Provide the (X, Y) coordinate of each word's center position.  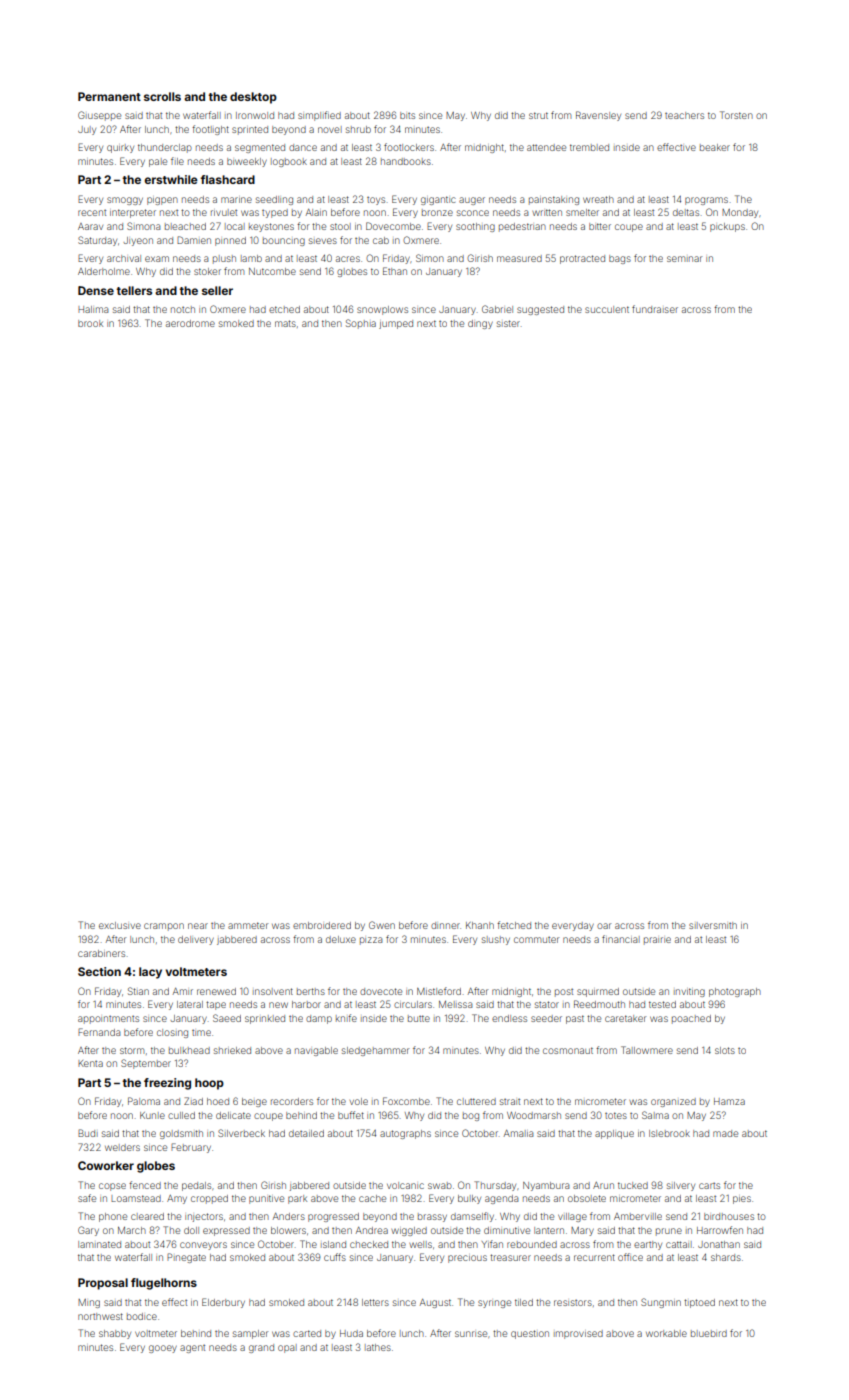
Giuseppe (99, 116)
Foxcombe (406, 1101)
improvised (578, 1334)
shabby (115, 1334)
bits (407, 115)
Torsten (736, 115)
